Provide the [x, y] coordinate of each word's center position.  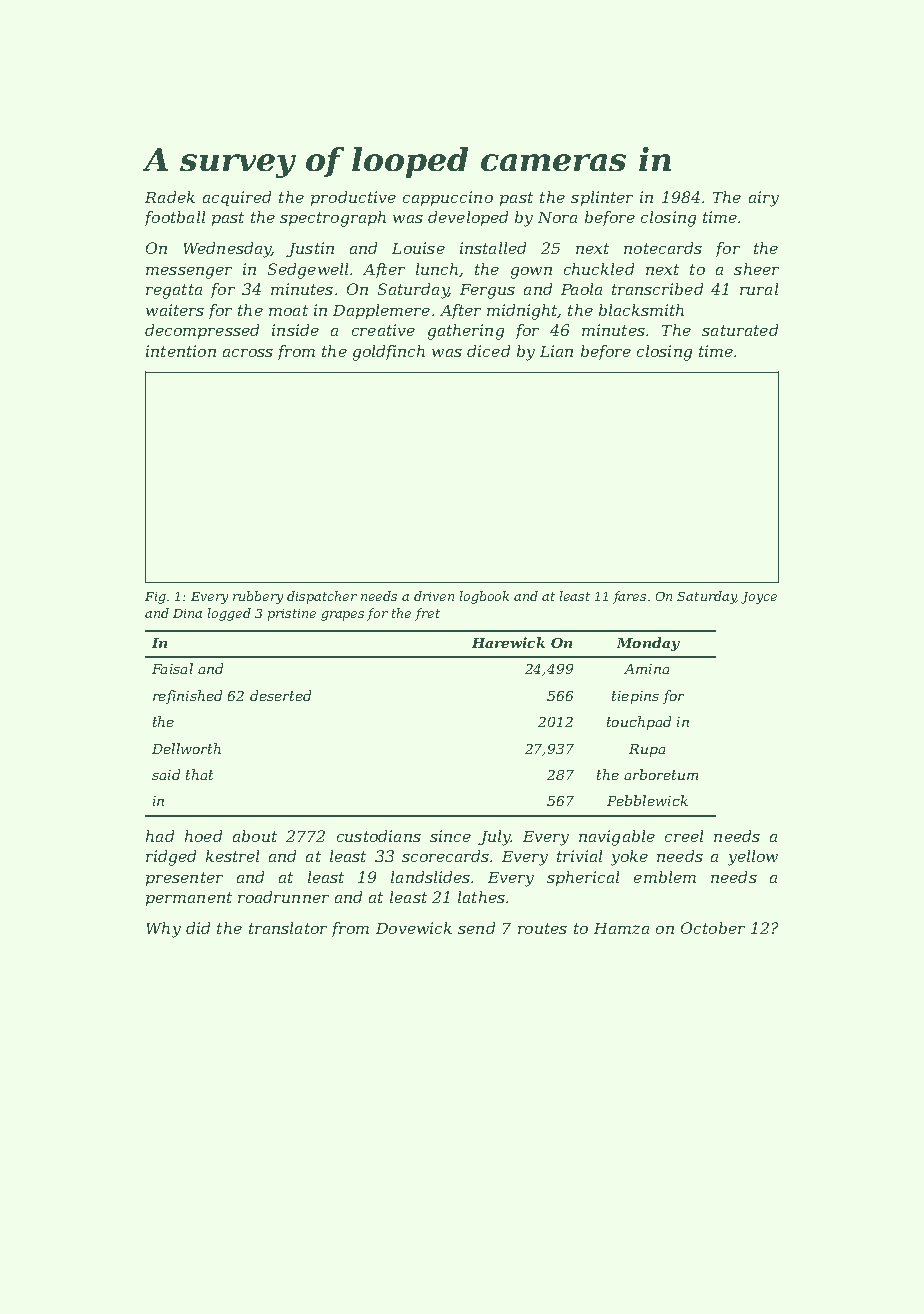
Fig [155, 598]
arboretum [661, 774]
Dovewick [414, 928]
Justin [310, 249]
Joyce [759, 598]
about [255, 836]
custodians [379, 836]
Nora [557, 217]
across [248, 353]
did [198, 928]
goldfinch [389, 353]
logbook [484, 597]
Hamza [621, 928]
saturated [740, 330]
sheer [756, 269]
